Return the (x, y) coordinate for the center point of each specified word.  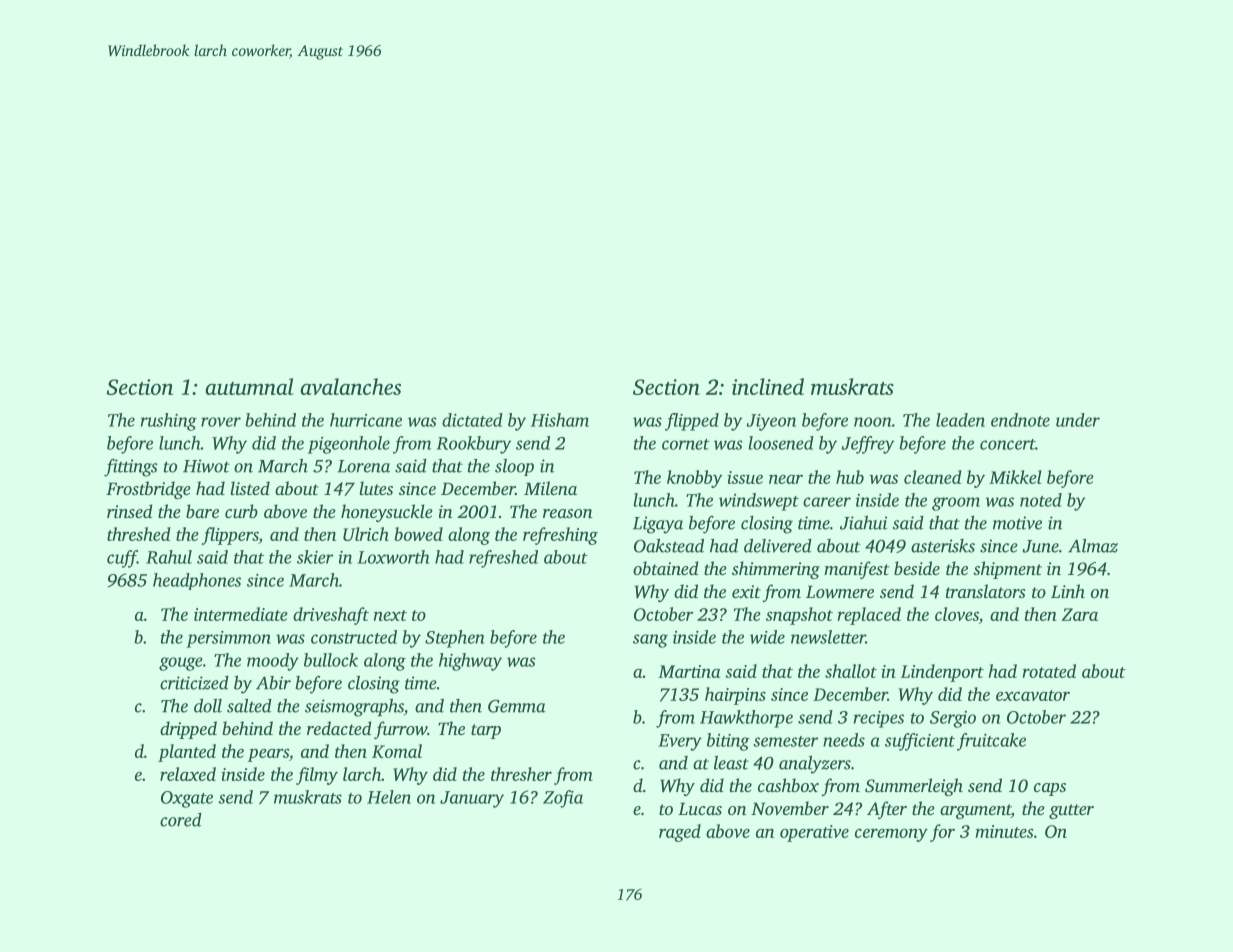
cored (181, 820)
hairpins (735, 696)
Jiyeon (771, 422)
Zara (1080, 614)
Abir (273, 683)
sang (650, 641)
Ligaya (658, 525)
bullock (331, 660)
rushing (169, 422)
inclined (768, 386)
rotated (1049, 671)
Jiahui (863, 523)
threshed (139, 534)
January (472, 799)
